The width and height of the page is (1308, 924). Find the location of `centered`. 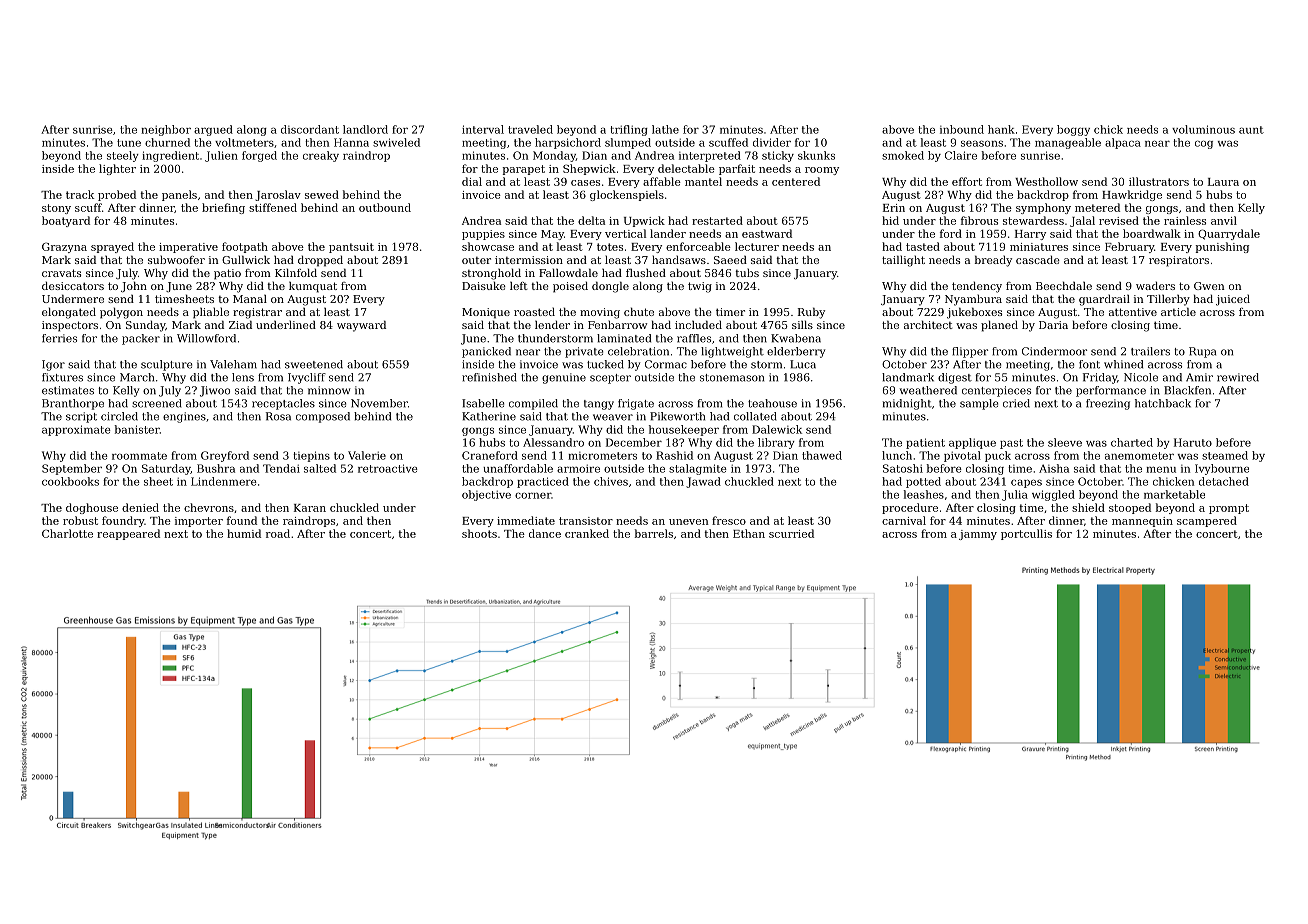

centered is located at coordinates (796, 181).
